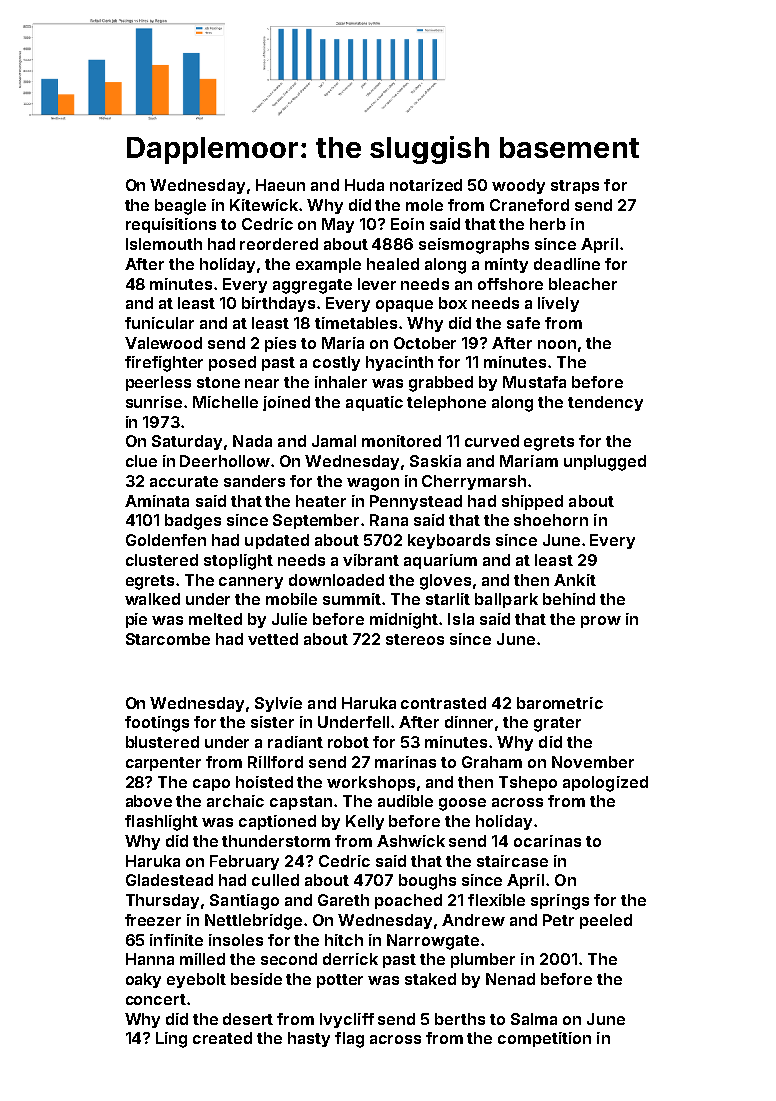 The height and width of the page is (1101, 776). I want to click on straps, so click(575, 187).
